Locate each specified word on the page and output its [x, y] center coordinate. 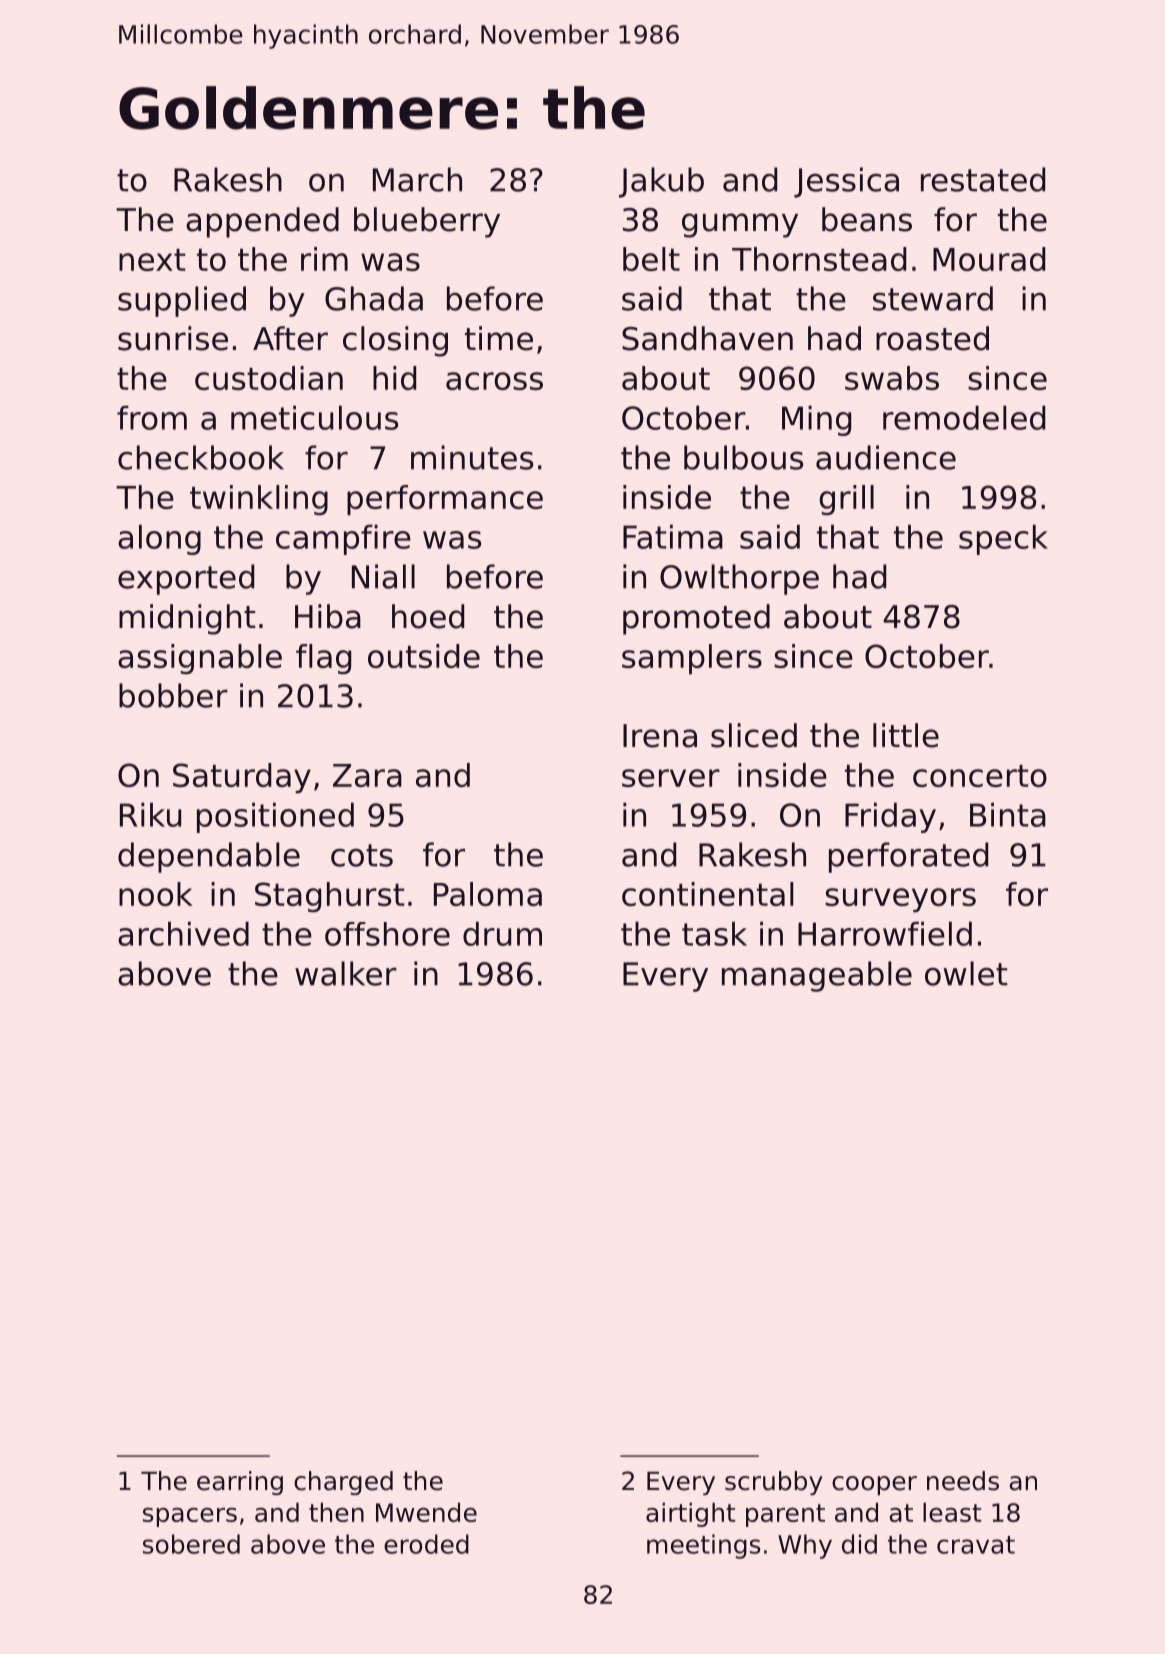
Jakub [661, 182]
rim [324, 259]
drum [502, 934]
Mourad [989, 259]
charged [343, 1483]
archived [183, 934]
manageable [817, 976]
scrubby [774, 1483]
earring [240, 1483]
